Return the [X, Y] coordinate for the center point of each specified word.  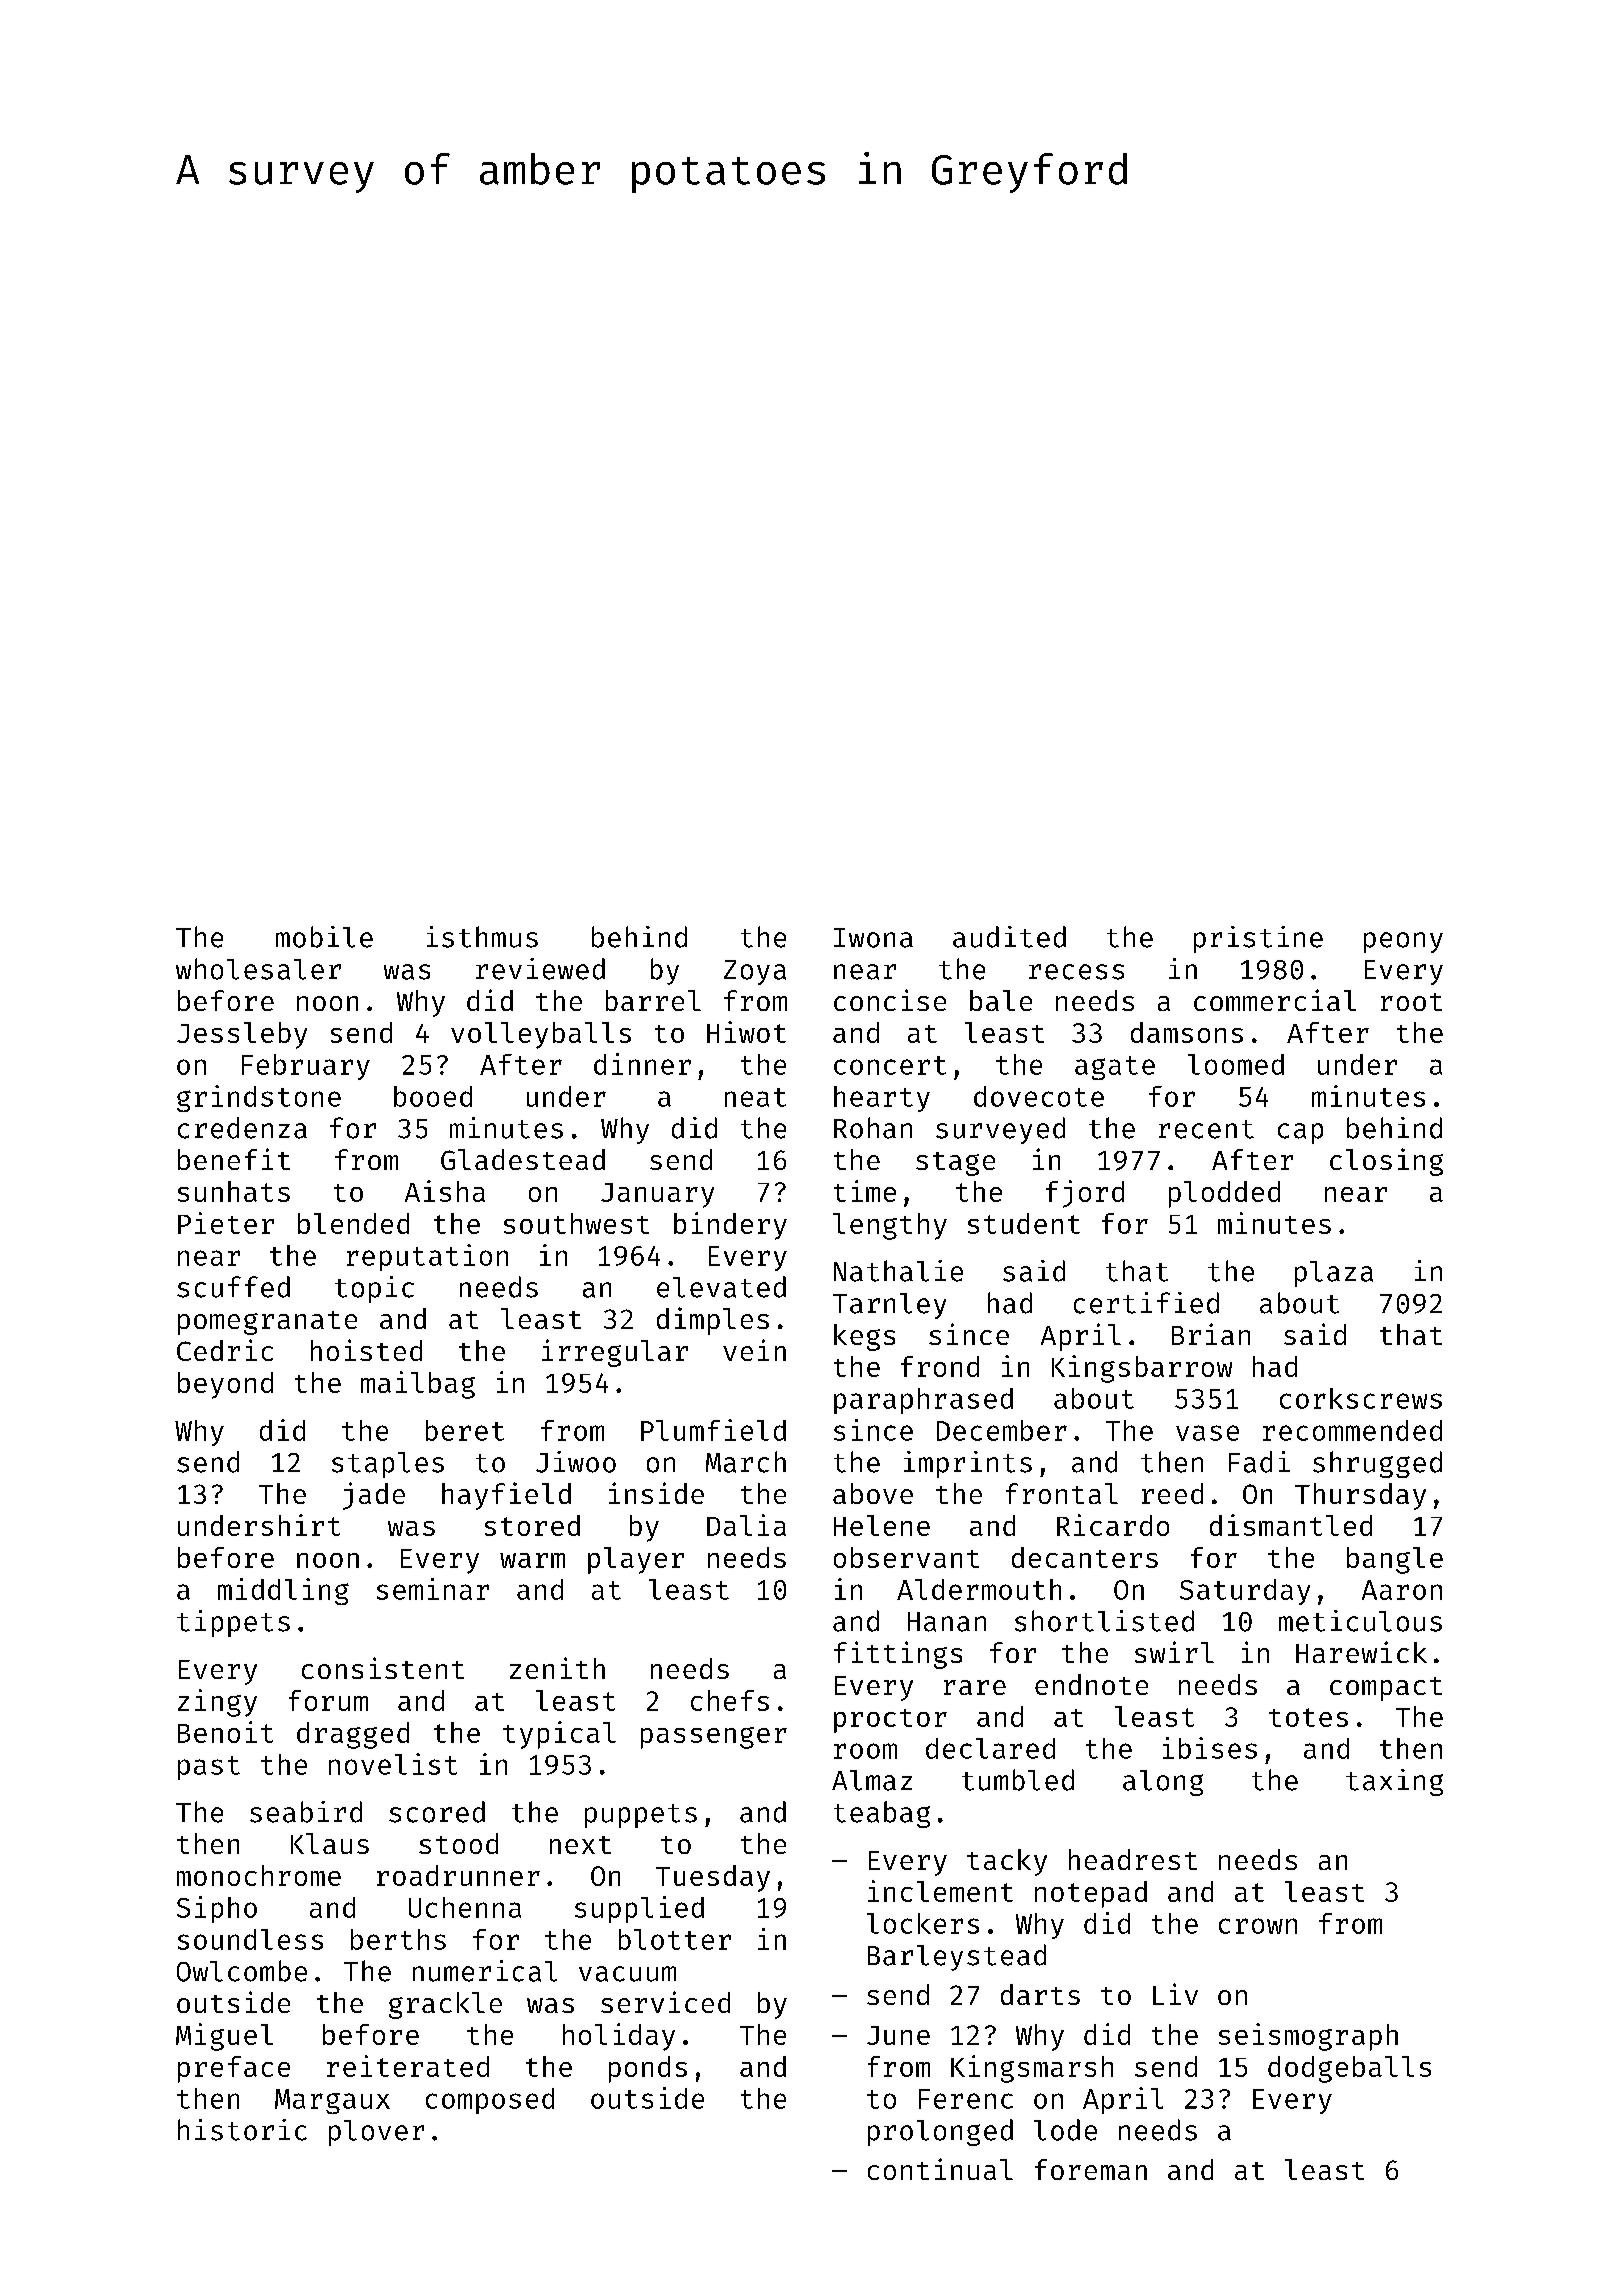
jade [374, 1496]
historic [242, 2130]
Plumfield [713, 1430]
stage [955, 1164]
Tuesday [713, 1878]
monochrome [259, 1875]
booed [433, 1096]
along [1163, 1783]
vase [1207, 1433]
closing [1386, 1162]
